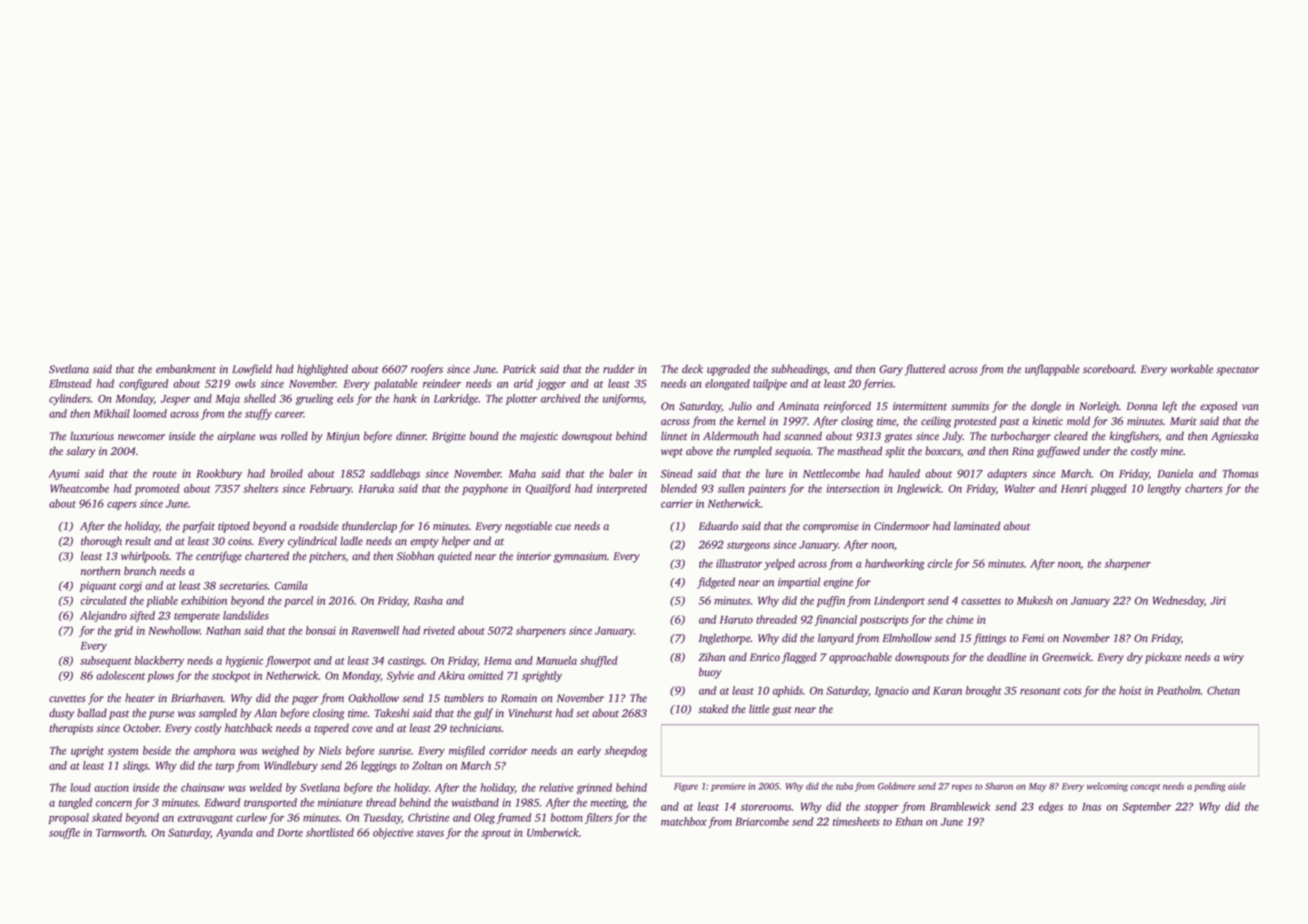 This page has height=924, width=1308. I want to click on Greenwick, so click(1066, 657).
